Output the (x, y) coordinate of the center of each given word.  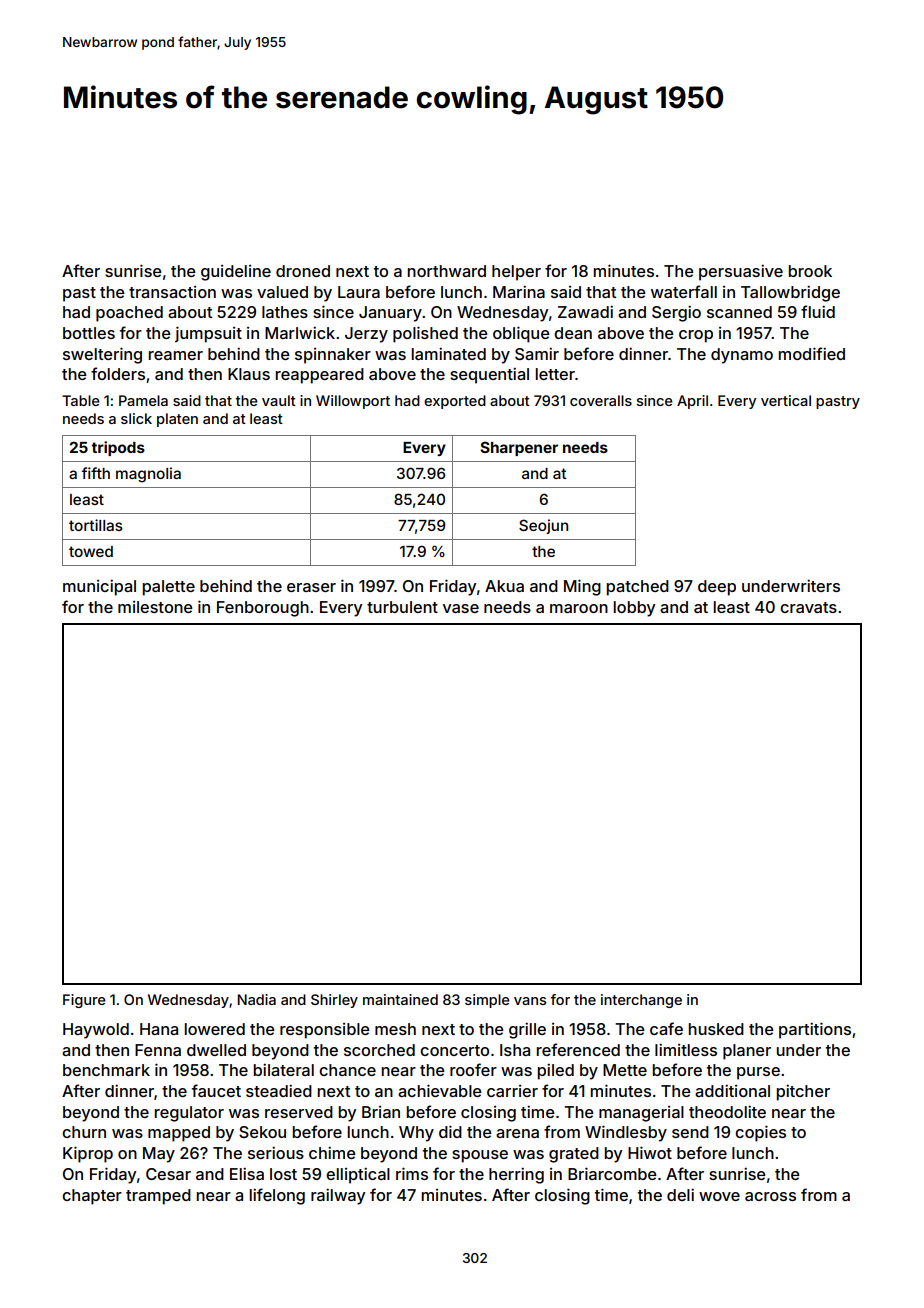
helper (516, 273)
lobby (634, 609)
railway (338, 1196)
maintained (400, 999)
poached (129, 314)
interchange (641, 1001)
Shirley (334, 1001)
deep (717, 588)
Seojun (543, 526)
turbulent (402, 607)
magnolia (148, 475)
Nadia (256, 999)
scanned (739, 312)
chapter (92, 1197)
